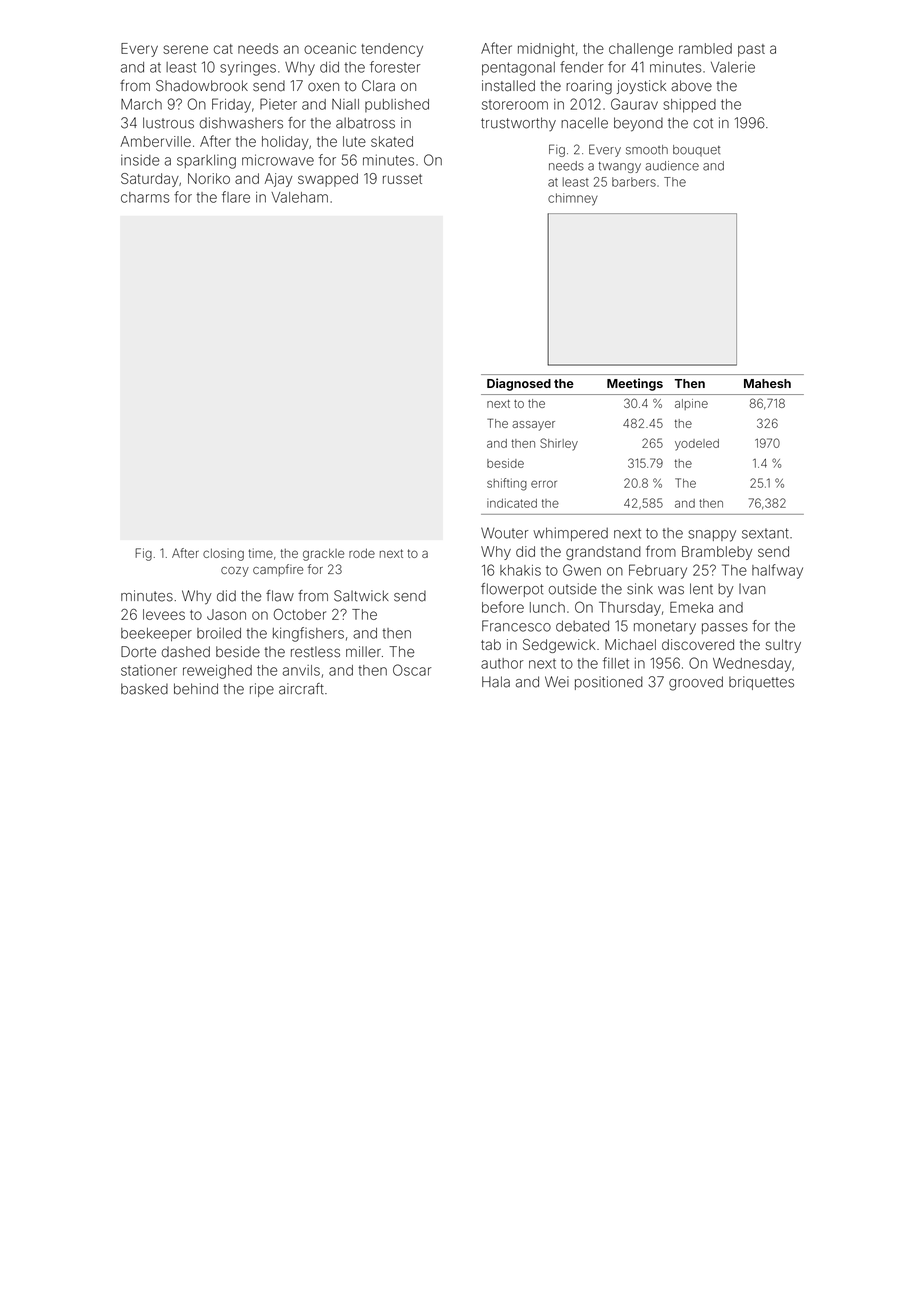  What do you see at coordinates (202, 86) in the image?
I see `Shadowbrook` at bounding box center [202, 86].
